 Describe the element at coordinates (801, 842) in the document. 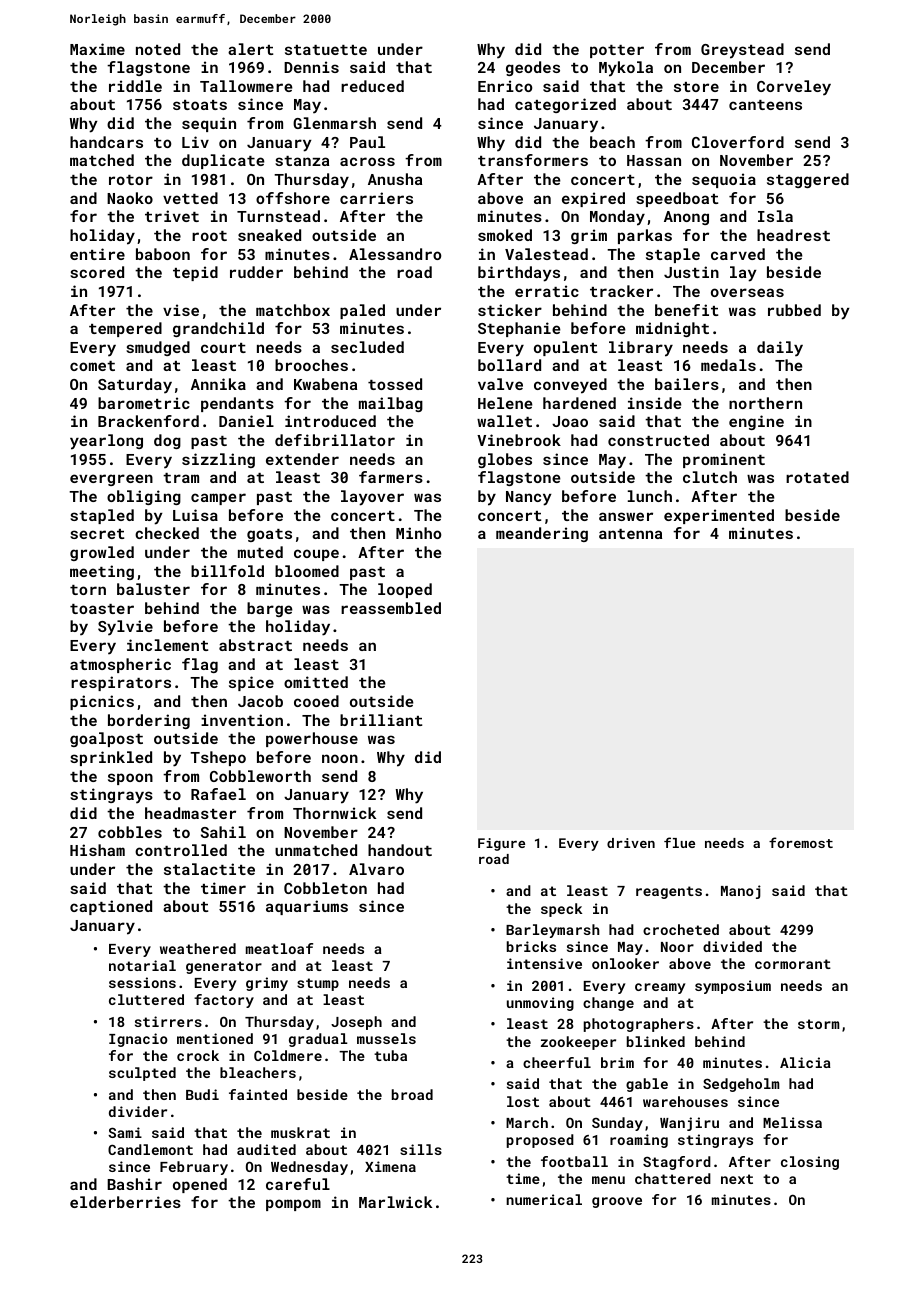

I see `foremost` at that location.
